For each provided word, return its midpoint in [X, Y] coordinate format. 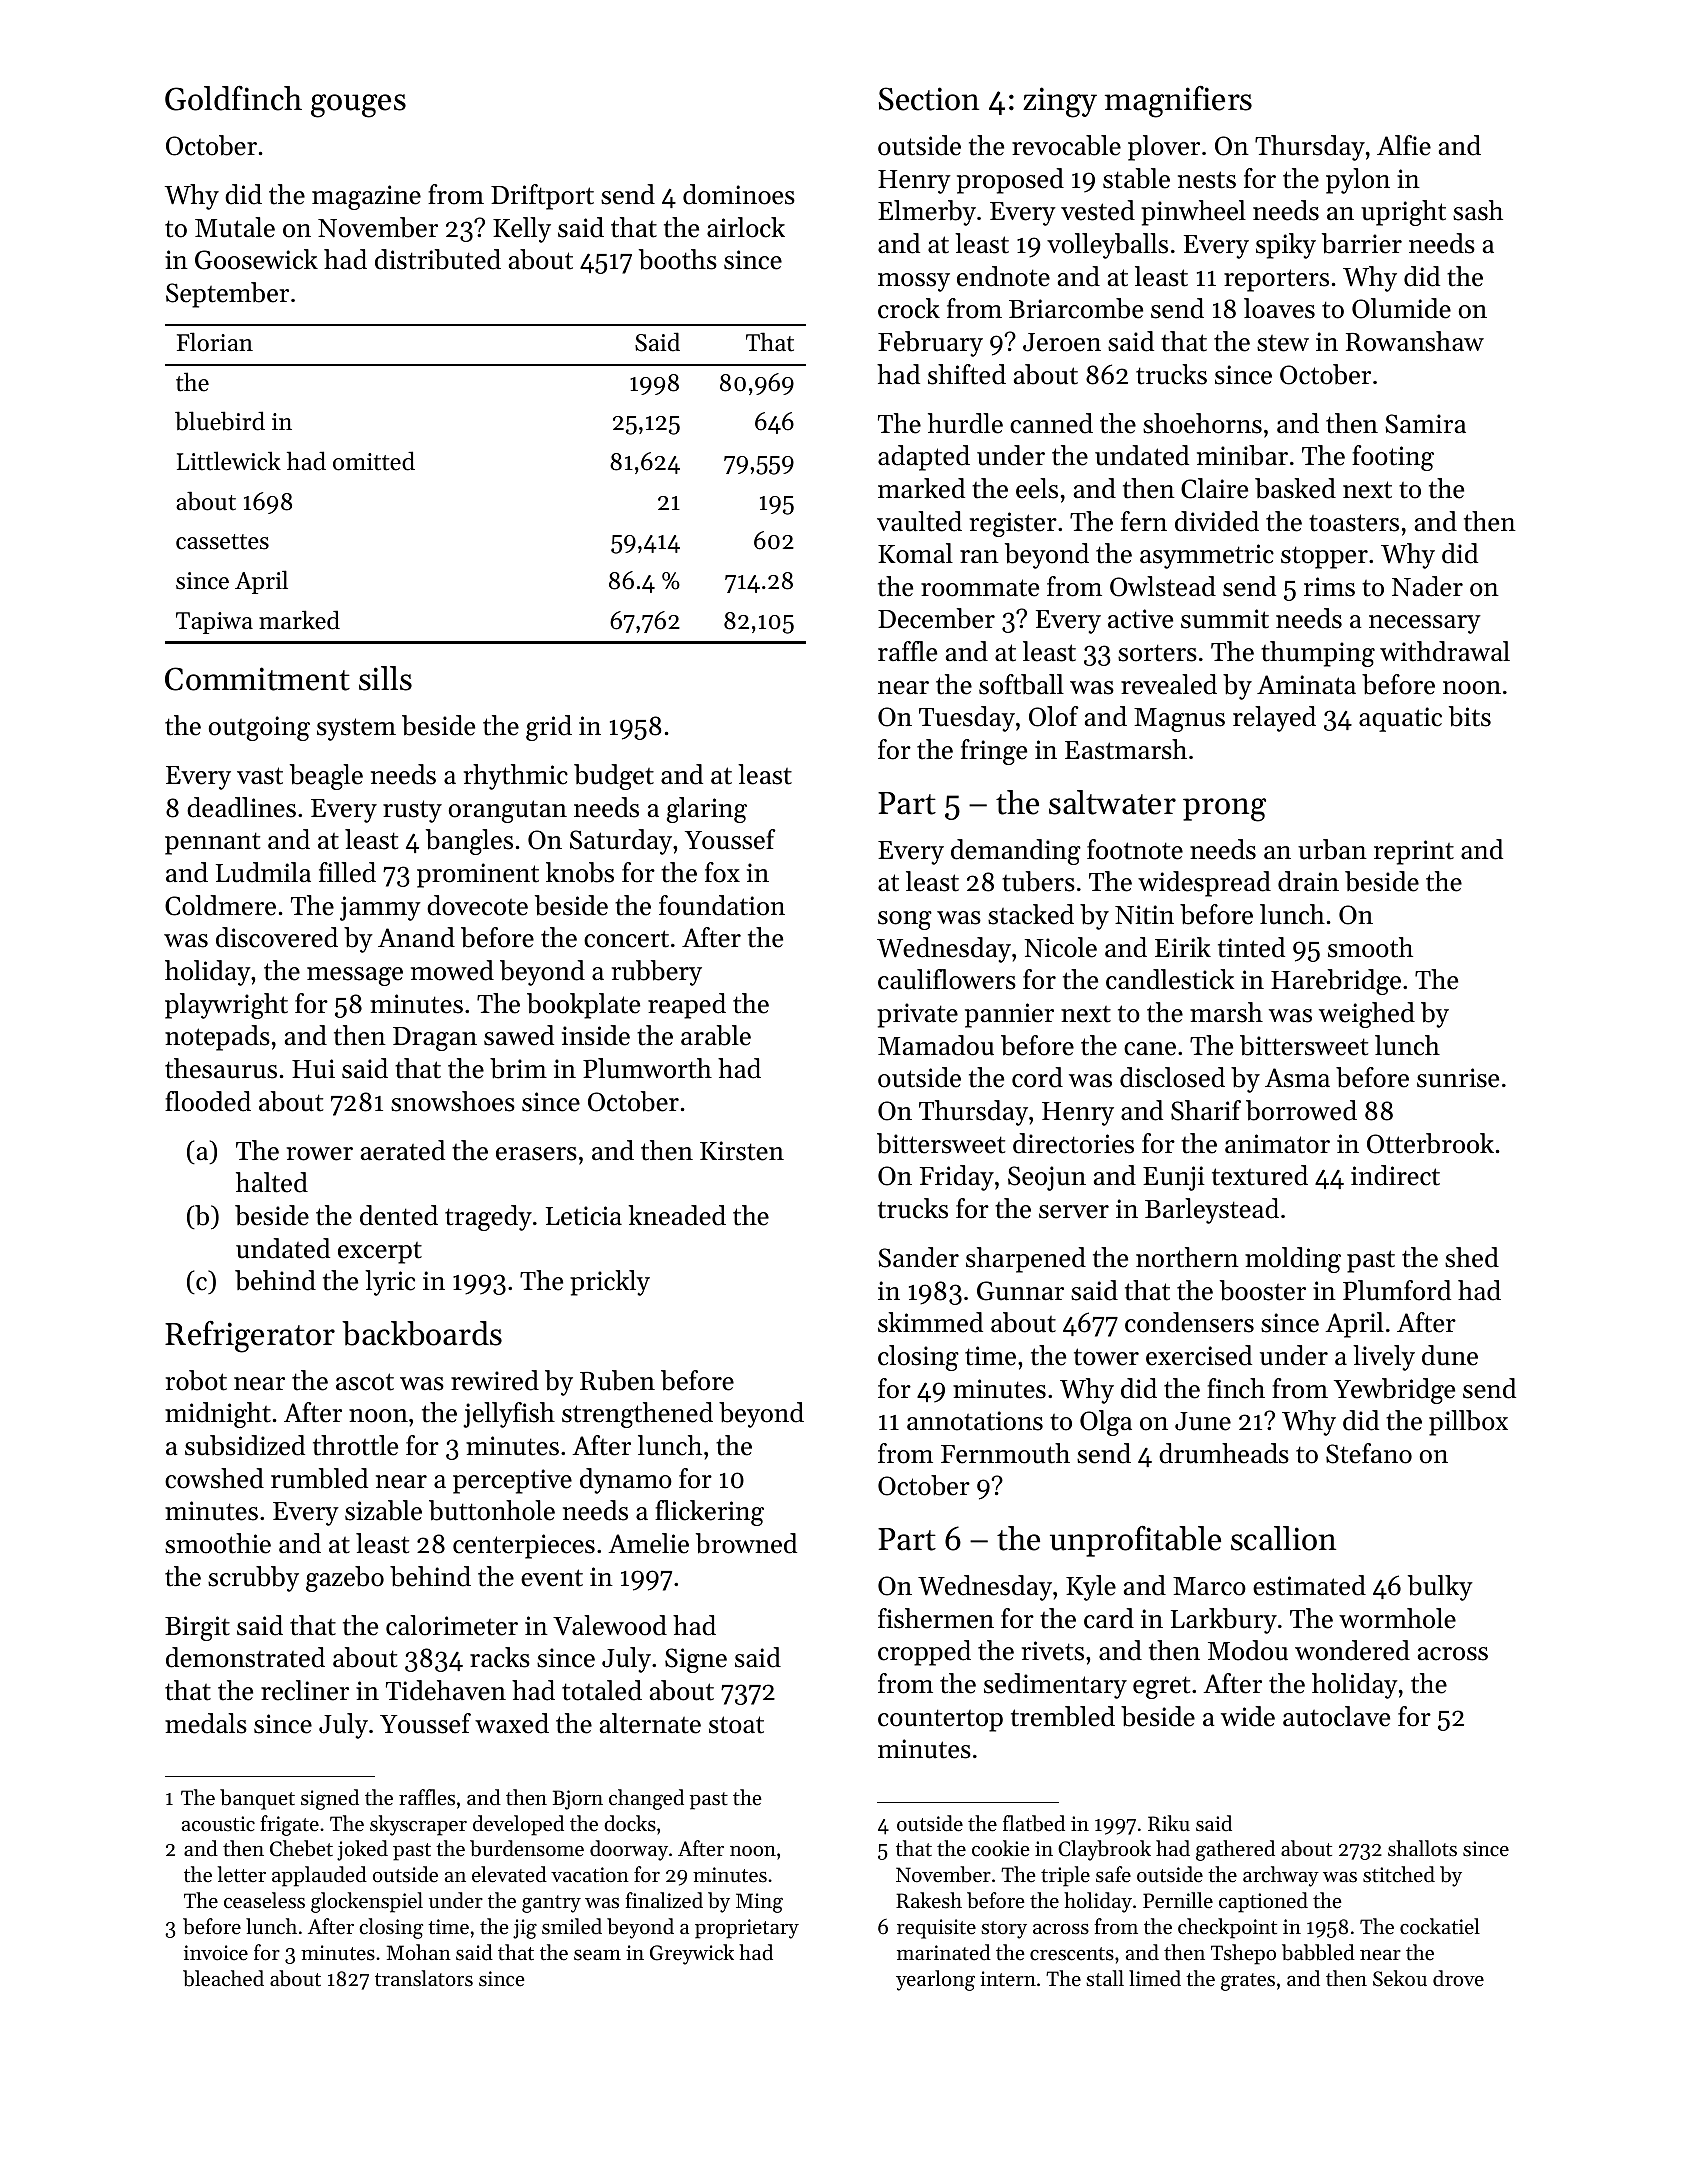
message [355, 976]
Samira [1425, 424]
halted [272, 1182]
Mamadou [936, 1045]
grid [549, 728]
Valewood [610, 1625]
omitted [374, 461]
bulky [1440, 1588]
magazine [366, 197]
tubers [1038, 881]
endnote [1003, 276]
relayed [1274, 719]
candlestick [1170, 979]
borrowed [1301, 1110]
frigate [289, 1825]
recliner [305, 1690]
